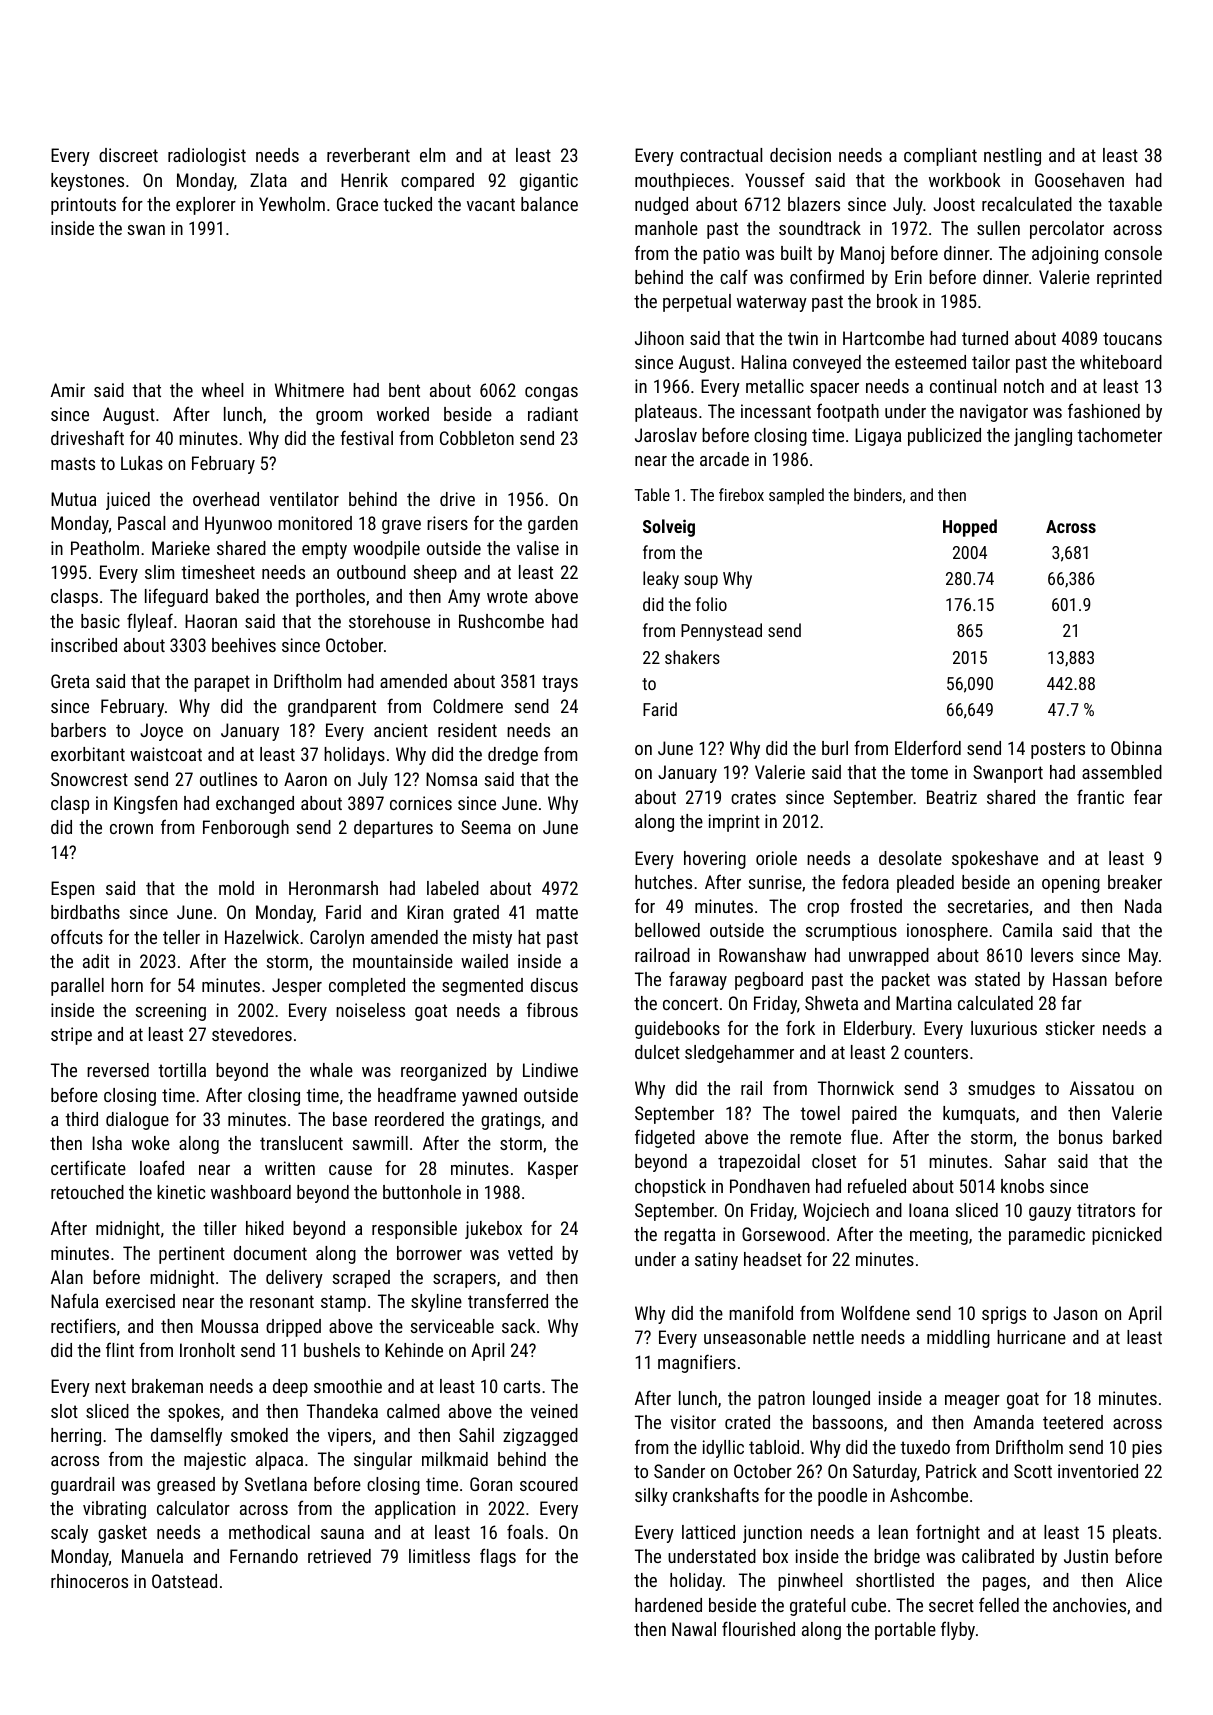 This page has width=1213, height=1715. I want to click on wrote, so click(507, 596).
